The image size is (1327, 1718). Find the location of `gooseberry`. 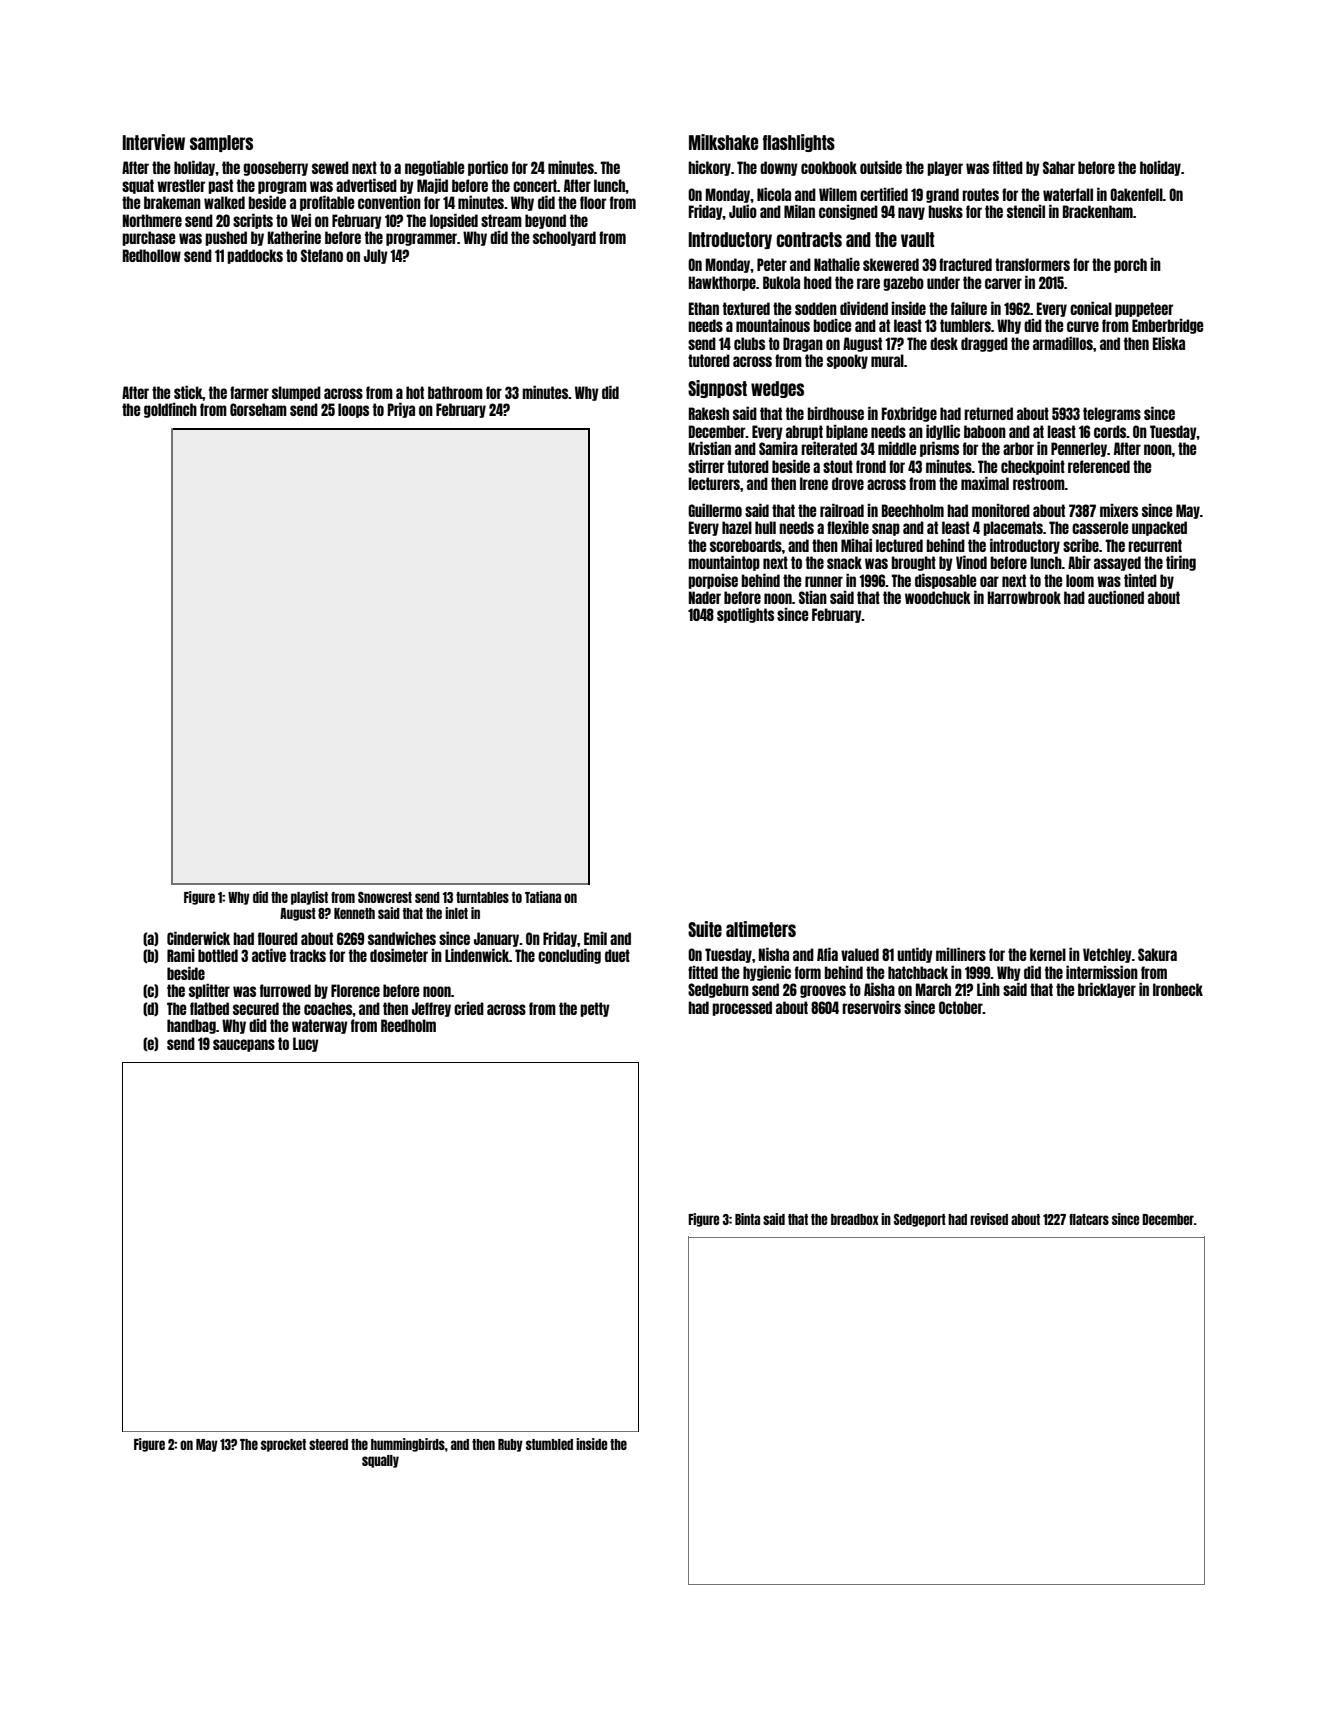

gooseberry is located at coordinates (275, 168).
